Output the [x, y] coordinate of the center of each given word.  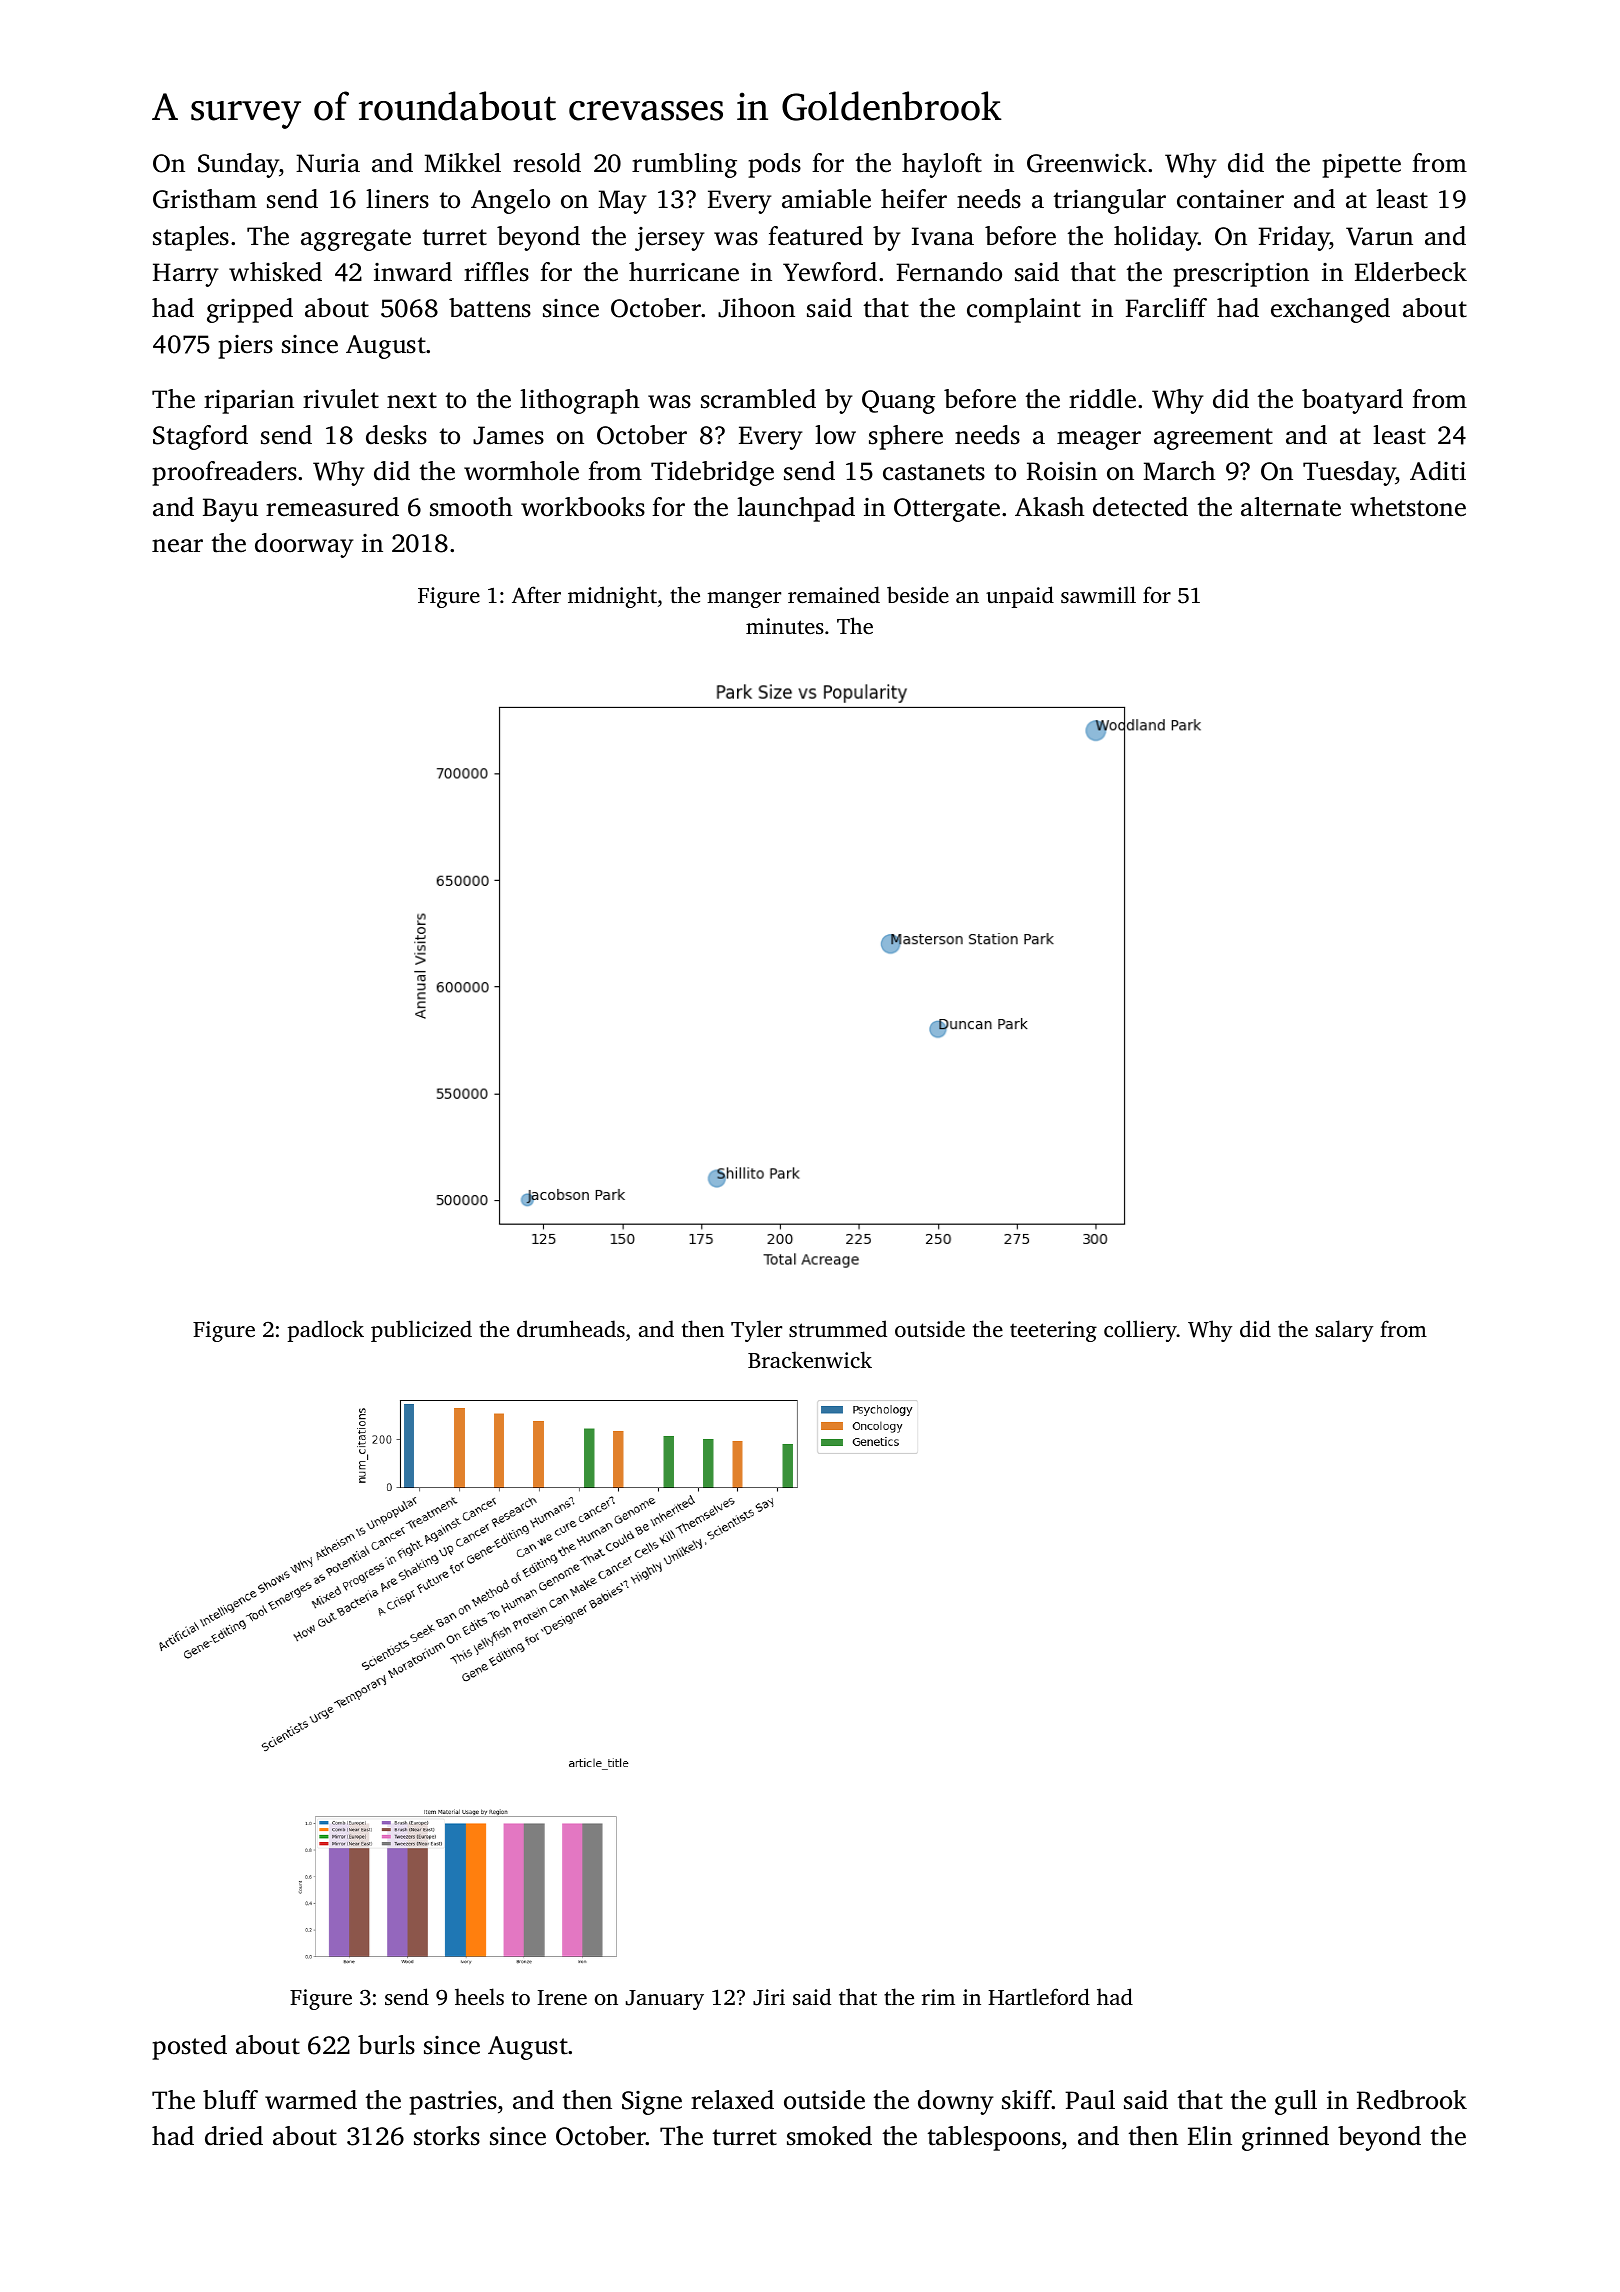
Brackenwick [810, 1359]
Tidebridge [712, 473]
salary [1344, 1331]
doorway [304, 545]
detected [1140, 507]
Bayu [230, 510]
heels [479, 1996]
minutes [785, 626]
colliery [1140, 1331]
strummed [838, 1328]
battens [490, 308]
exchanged [1330, 310]
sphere [906, 437]
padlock [326, 1331]
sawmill [1098, 594]
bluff [230, 2099]
